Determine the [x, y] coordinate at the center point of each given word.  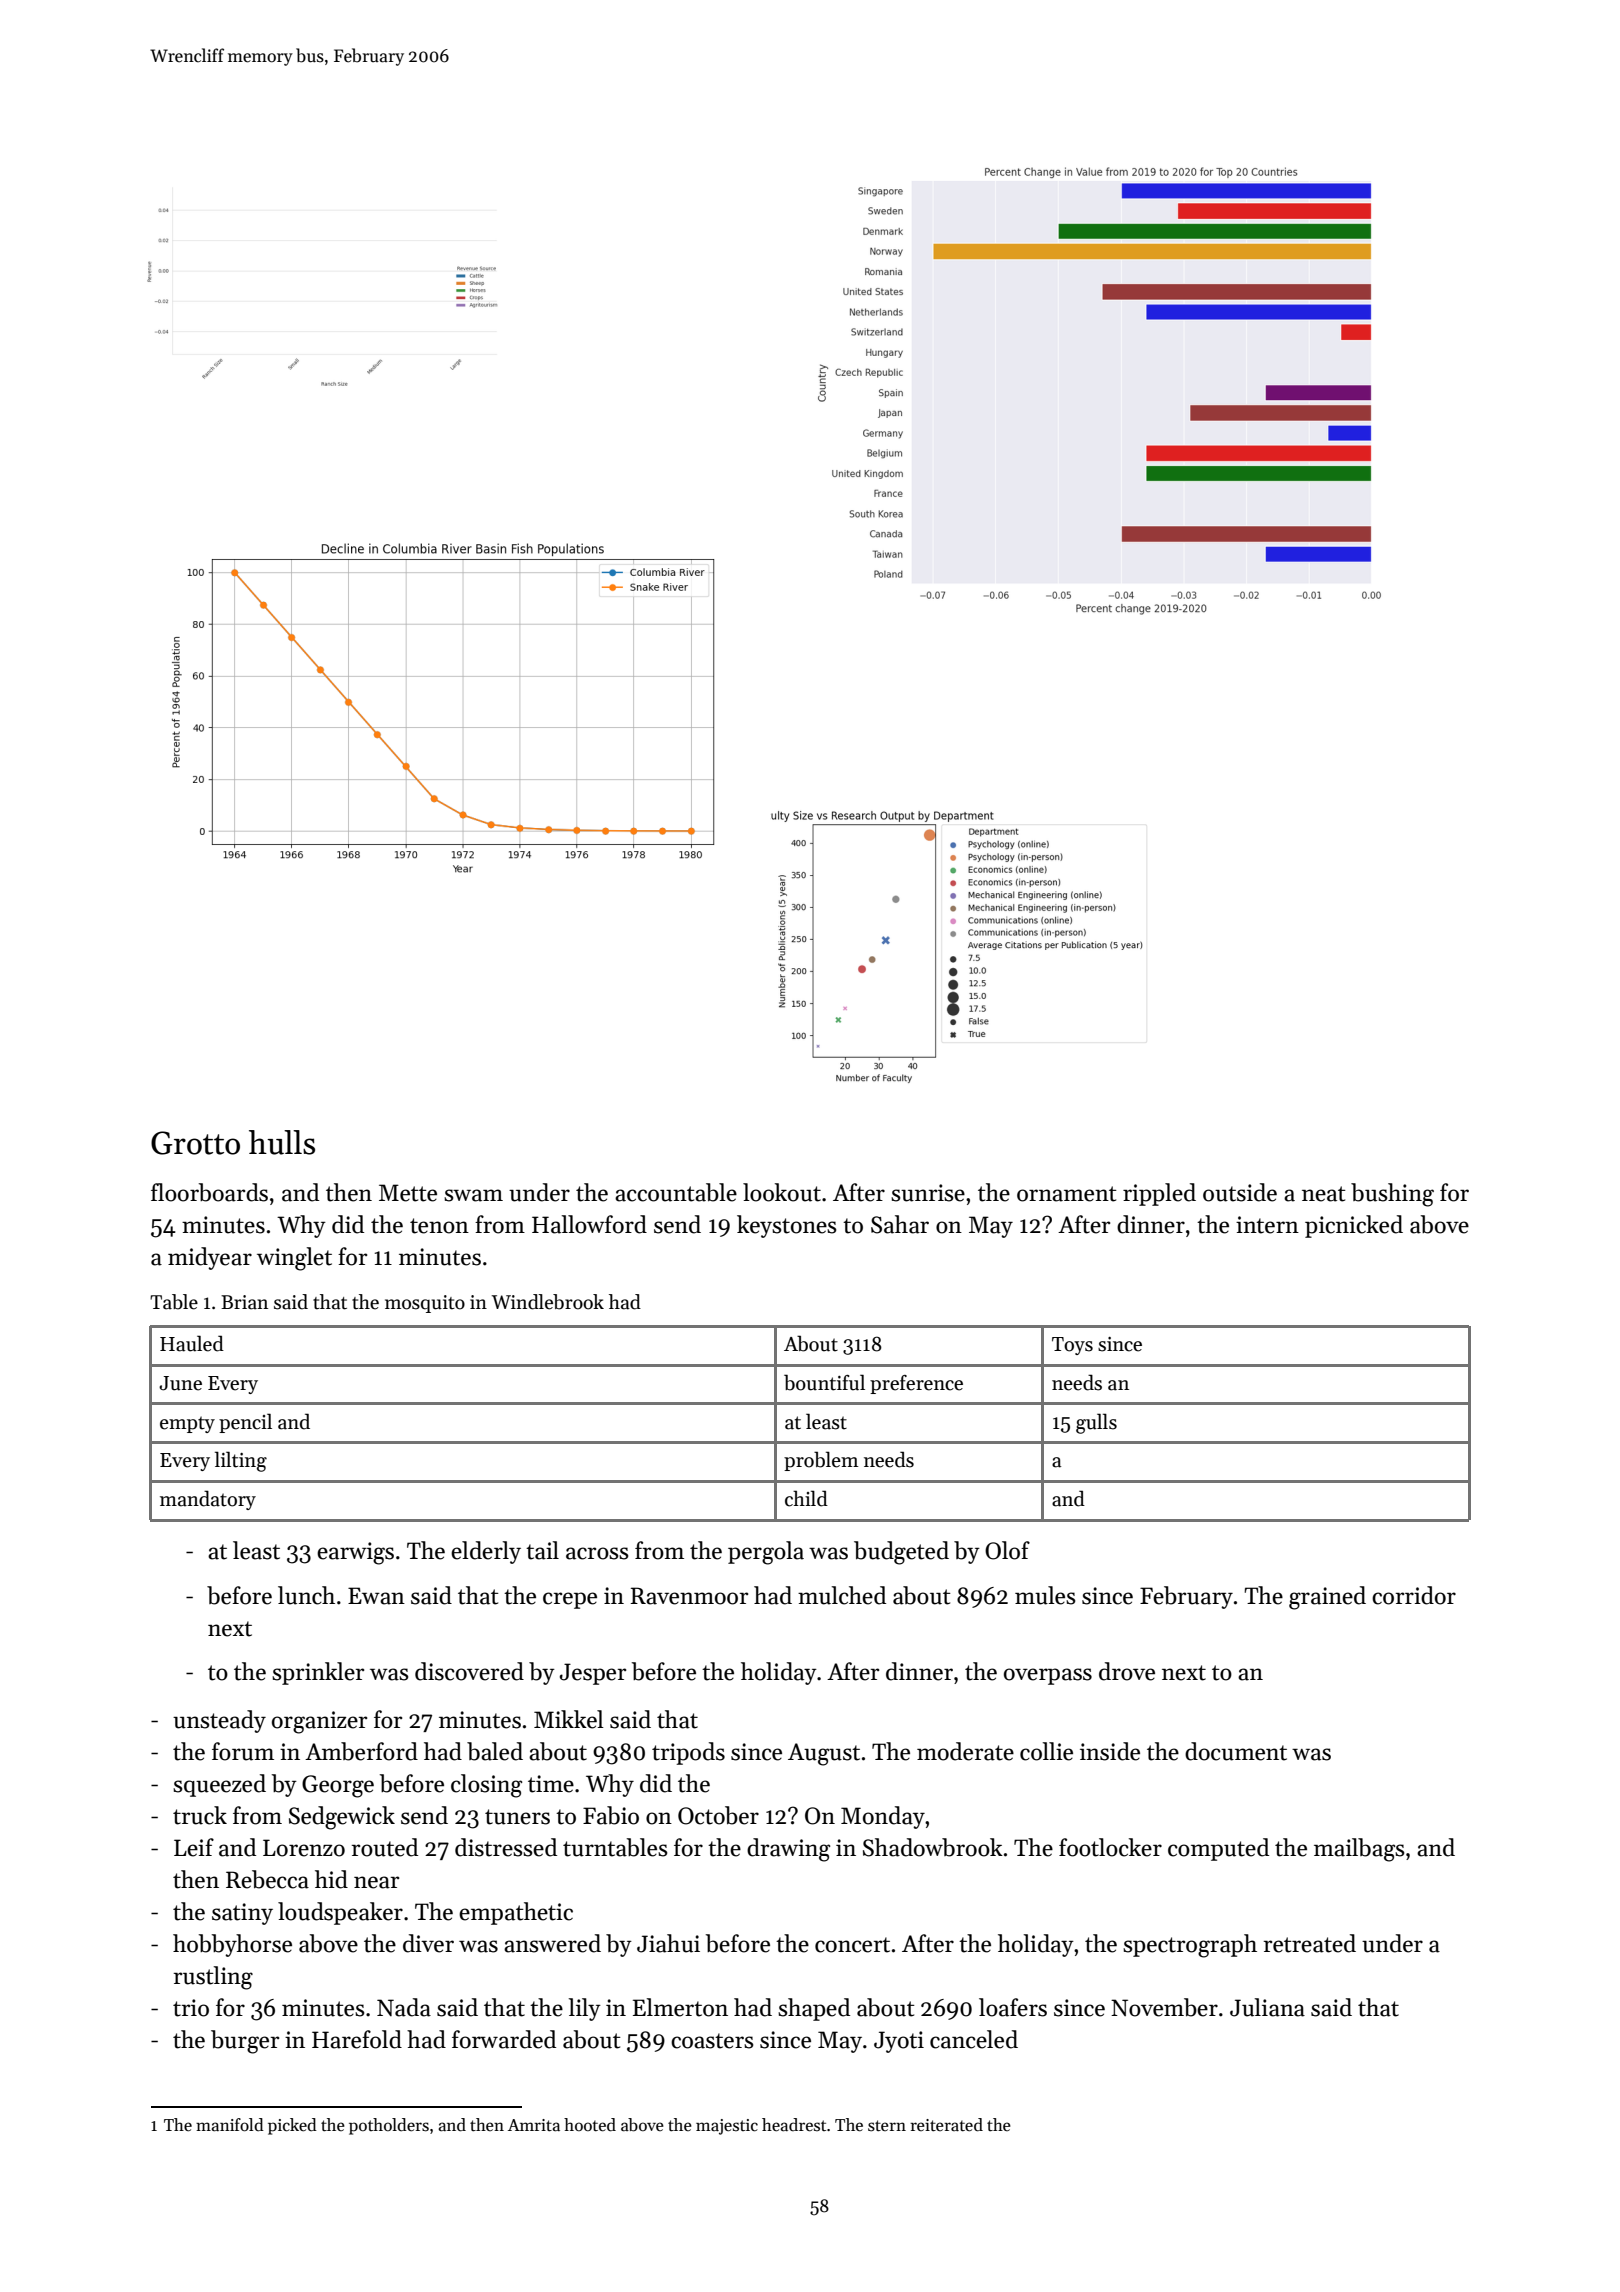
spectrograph [1190, 1946]
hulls [282, 1142]
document [1236, 1751]
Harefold [357, 2039]
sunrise [928, 1193]
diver [428, 1943]
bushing [1392, 1195]
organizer [319, 1722]
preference [916, 1384]
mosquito [425, 1304]
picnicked [1354, 1226]
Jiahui [668, 1943]
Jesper [593, 1674]
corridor [1414, 1595]
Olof [1007, 1550]
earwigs [355, 1553]
